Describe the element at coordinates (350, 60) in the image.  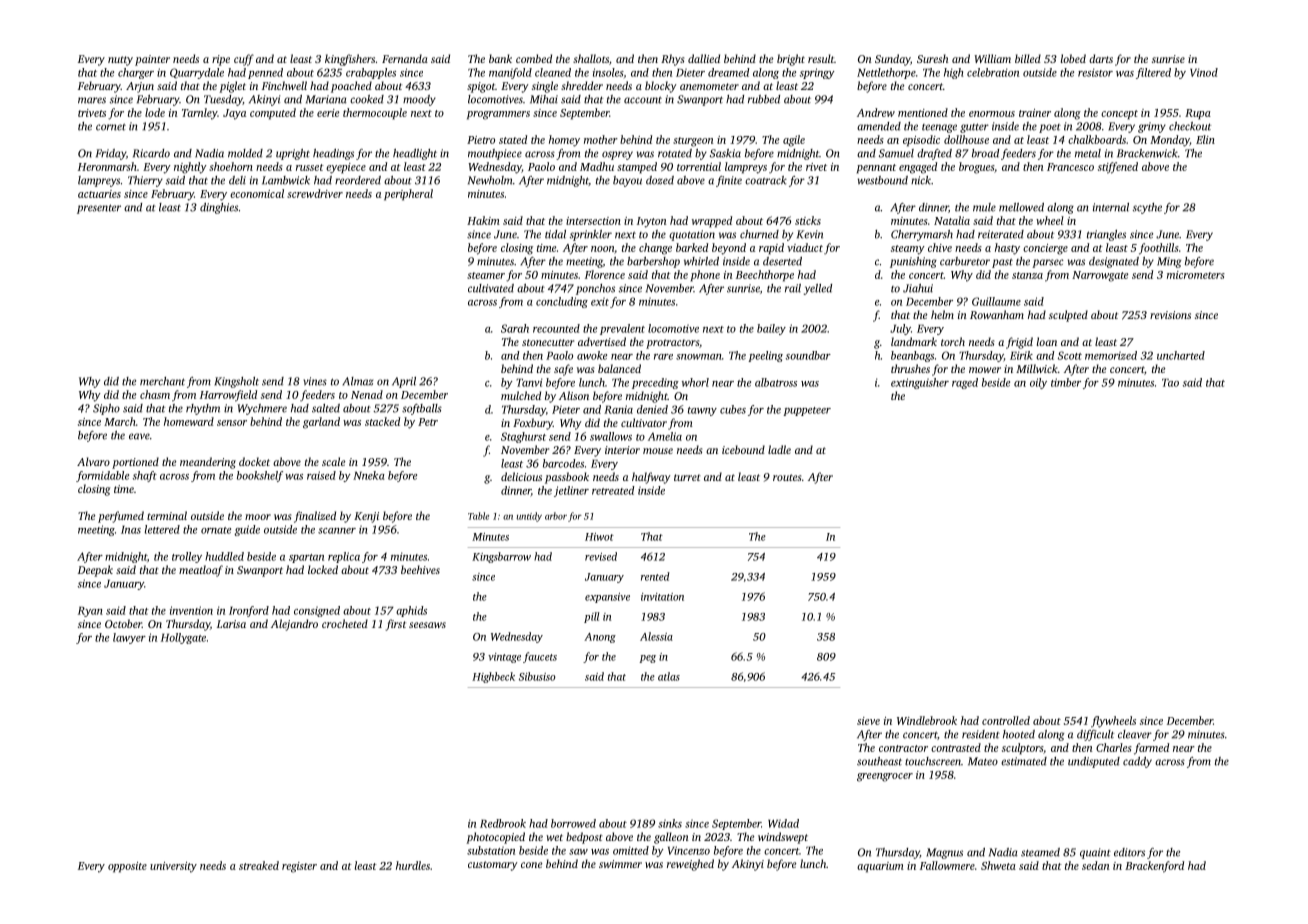
I see `kingfishers` at that location.
